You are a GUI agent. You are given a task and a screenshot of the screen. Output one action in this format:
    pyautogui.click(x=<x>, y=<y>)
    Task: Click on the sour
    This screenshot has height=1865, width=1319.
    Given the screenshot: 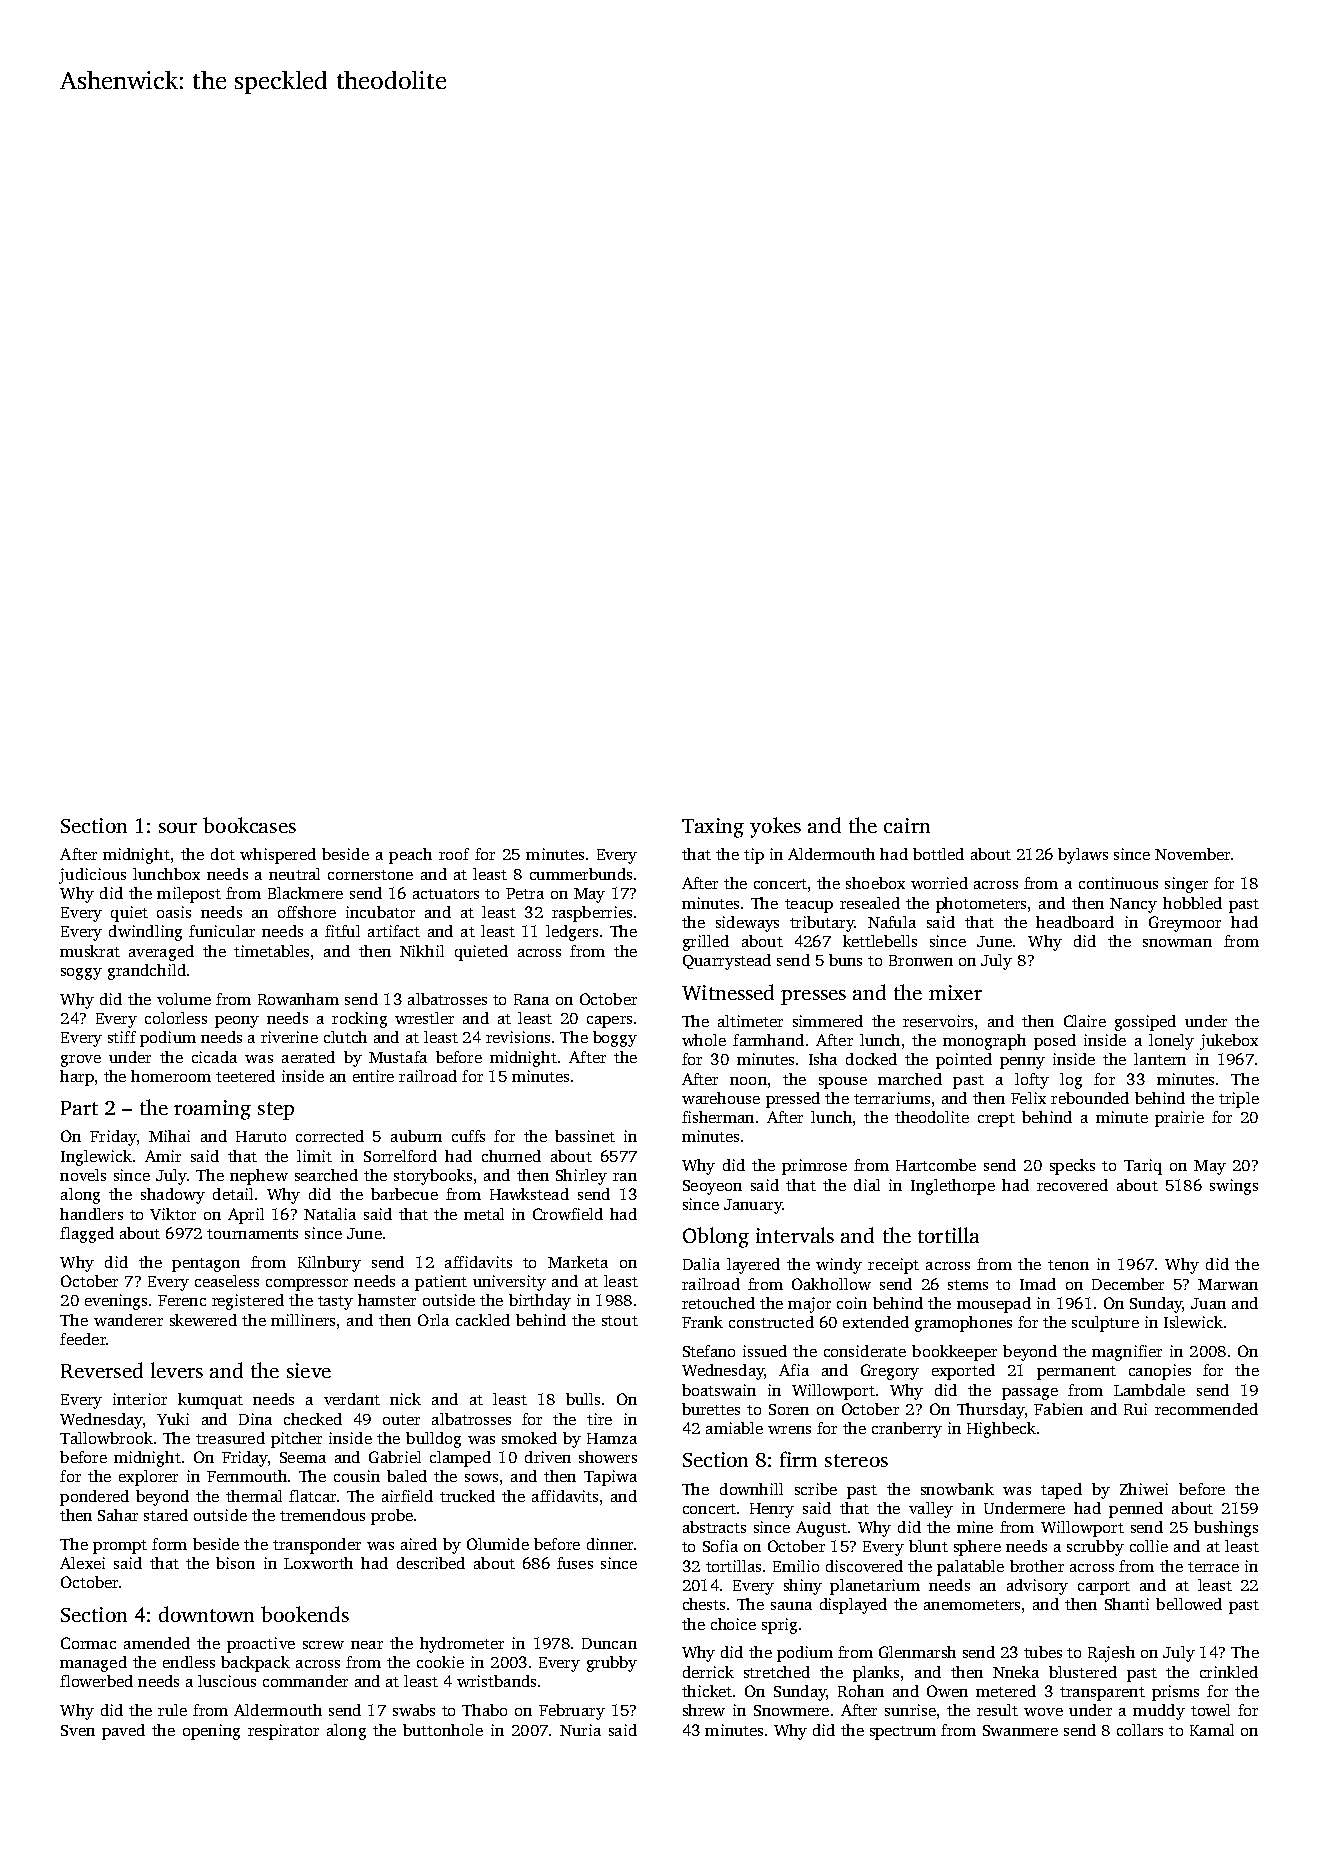 What is the action you would take?
    pyautogui.click(x=178, y=828)
